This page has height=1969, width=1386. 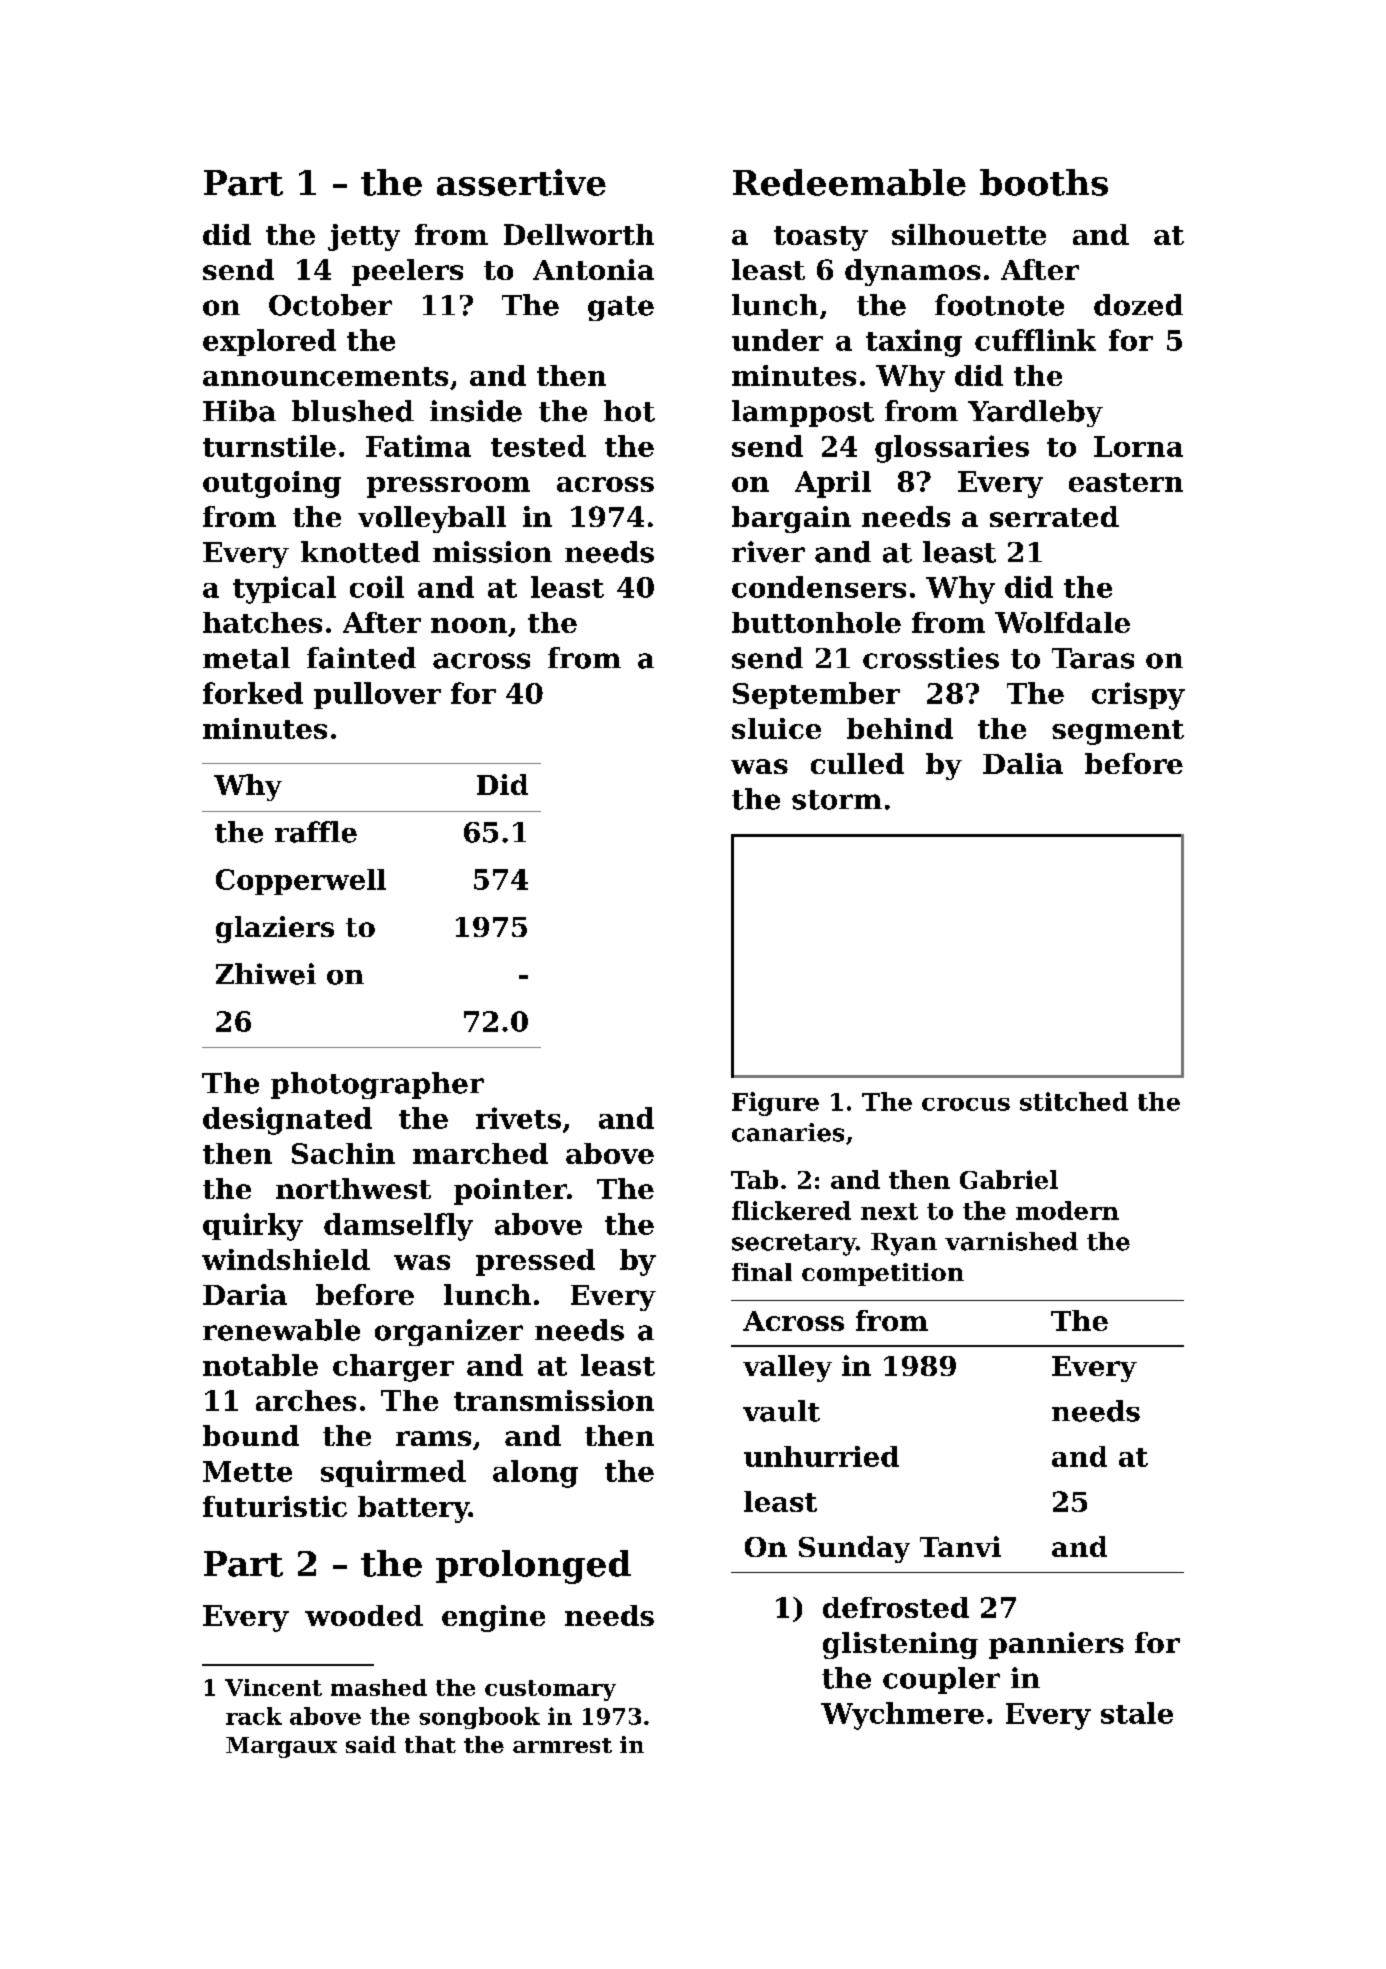 I want to click on wooded, so click(x=364, y=1615).
